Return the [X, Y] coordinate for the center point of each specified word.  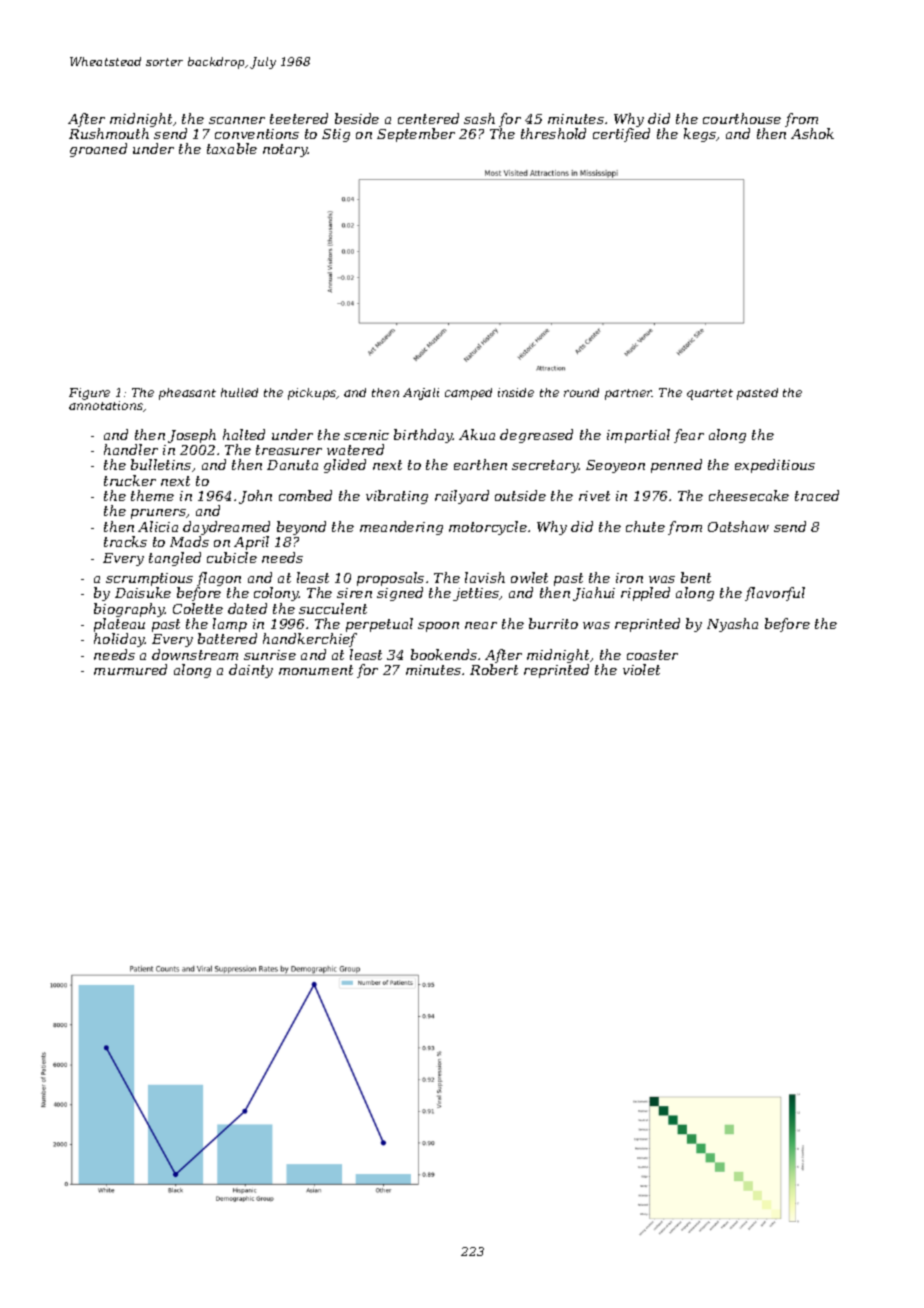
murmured [130, 669]
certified [621, 135]
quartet [710, 394]
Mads [189, 541]
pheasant [187, 394]
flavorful [775, 594]
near [481, 625]
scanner [237, 120]
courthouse [742, 118]
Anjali [421, 394]
